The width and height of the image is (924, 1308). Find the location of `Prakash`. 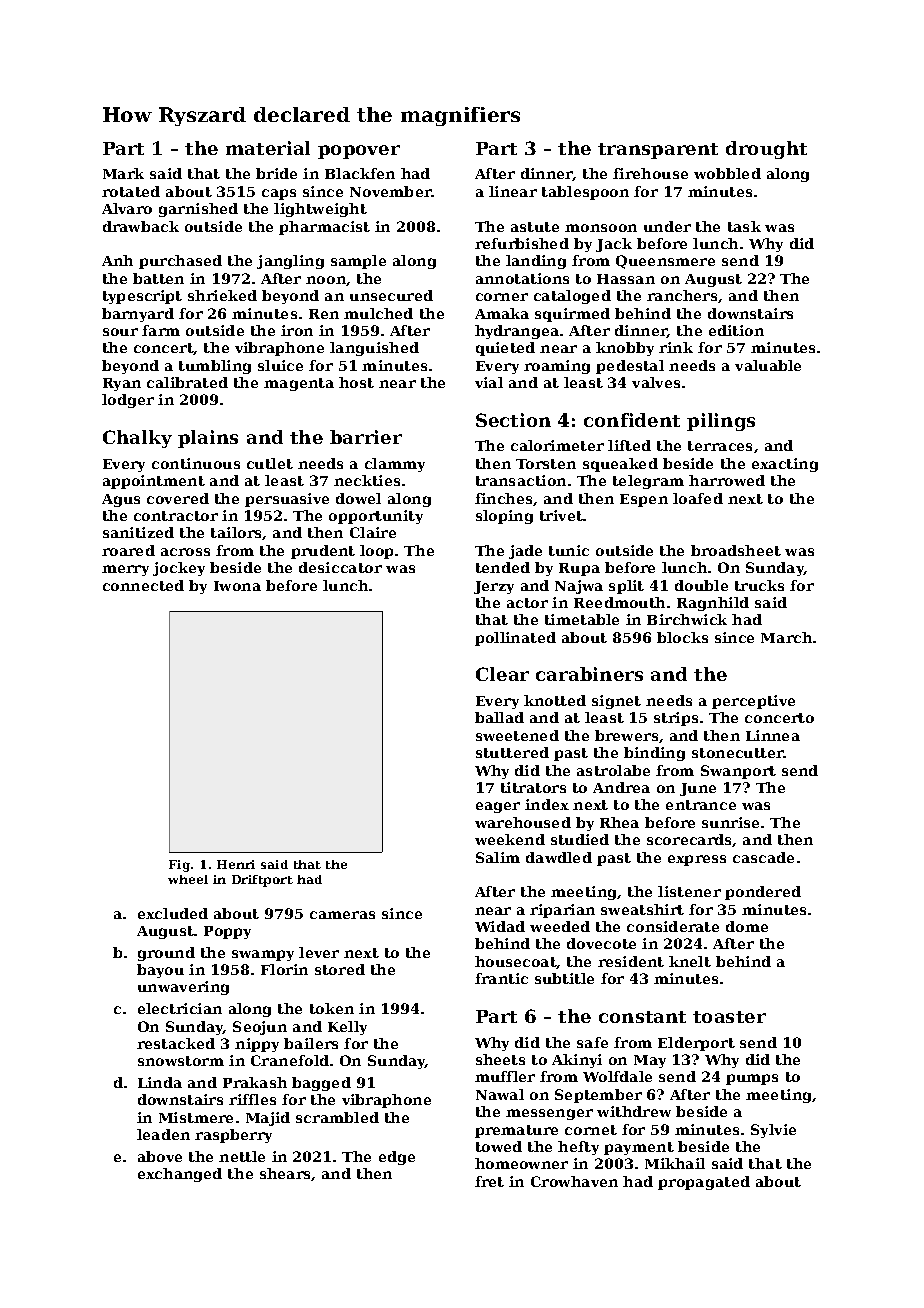

Prakash is located at coordinates (255, 1082).
